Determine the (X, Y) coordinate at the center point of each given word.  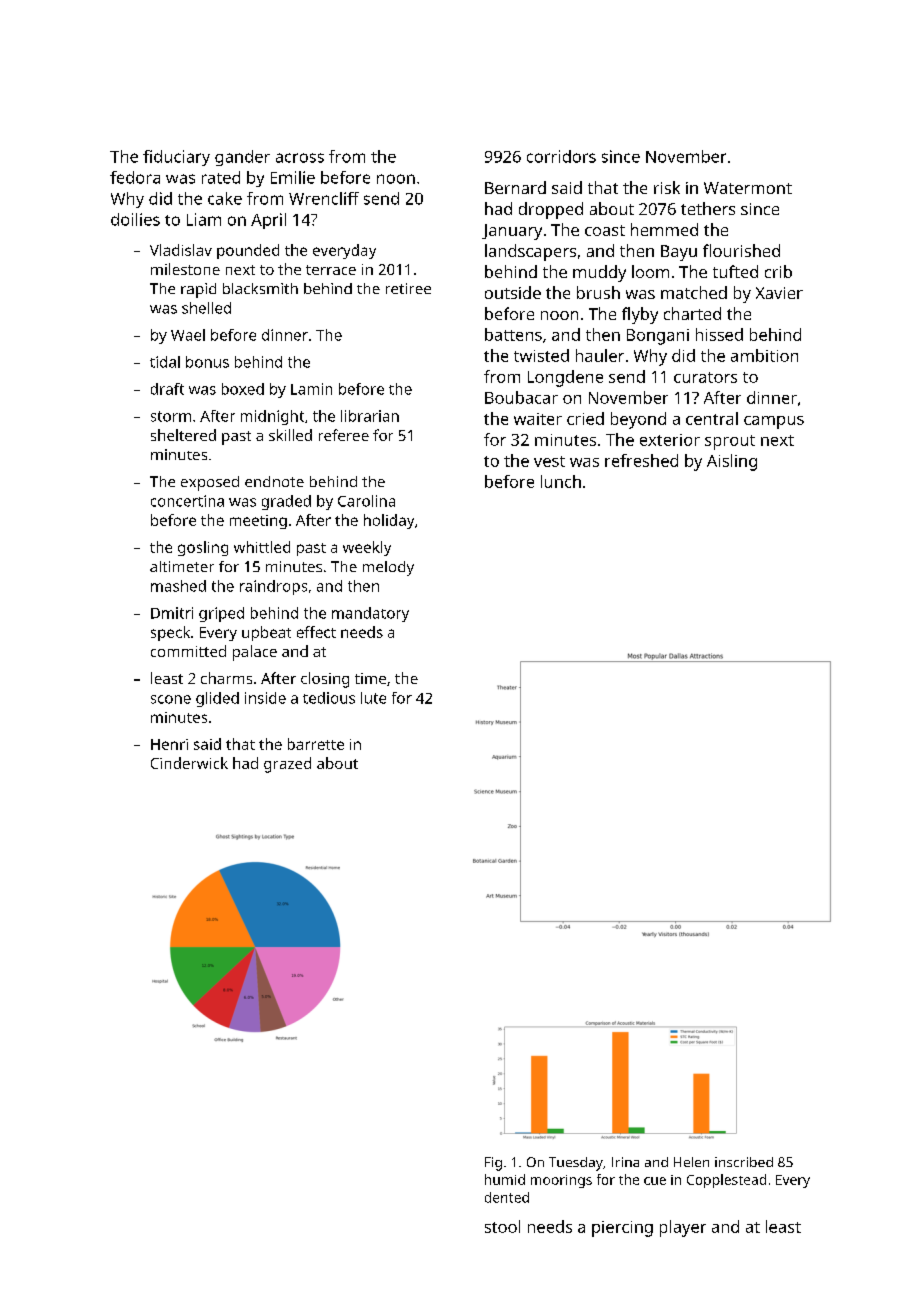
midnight (272, 417)
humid (505, 1179)
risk (667, 187)
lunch (561, 481)
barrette (316, 744)
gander (242, 158)
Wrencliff (324, 198)
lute (373, 698)
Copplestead (726, 1181)
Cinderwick (189, 763)
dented (507, 1197)
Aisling (732, 462)
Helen (691, 1162)
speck (170, 633)
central (712, 418)
